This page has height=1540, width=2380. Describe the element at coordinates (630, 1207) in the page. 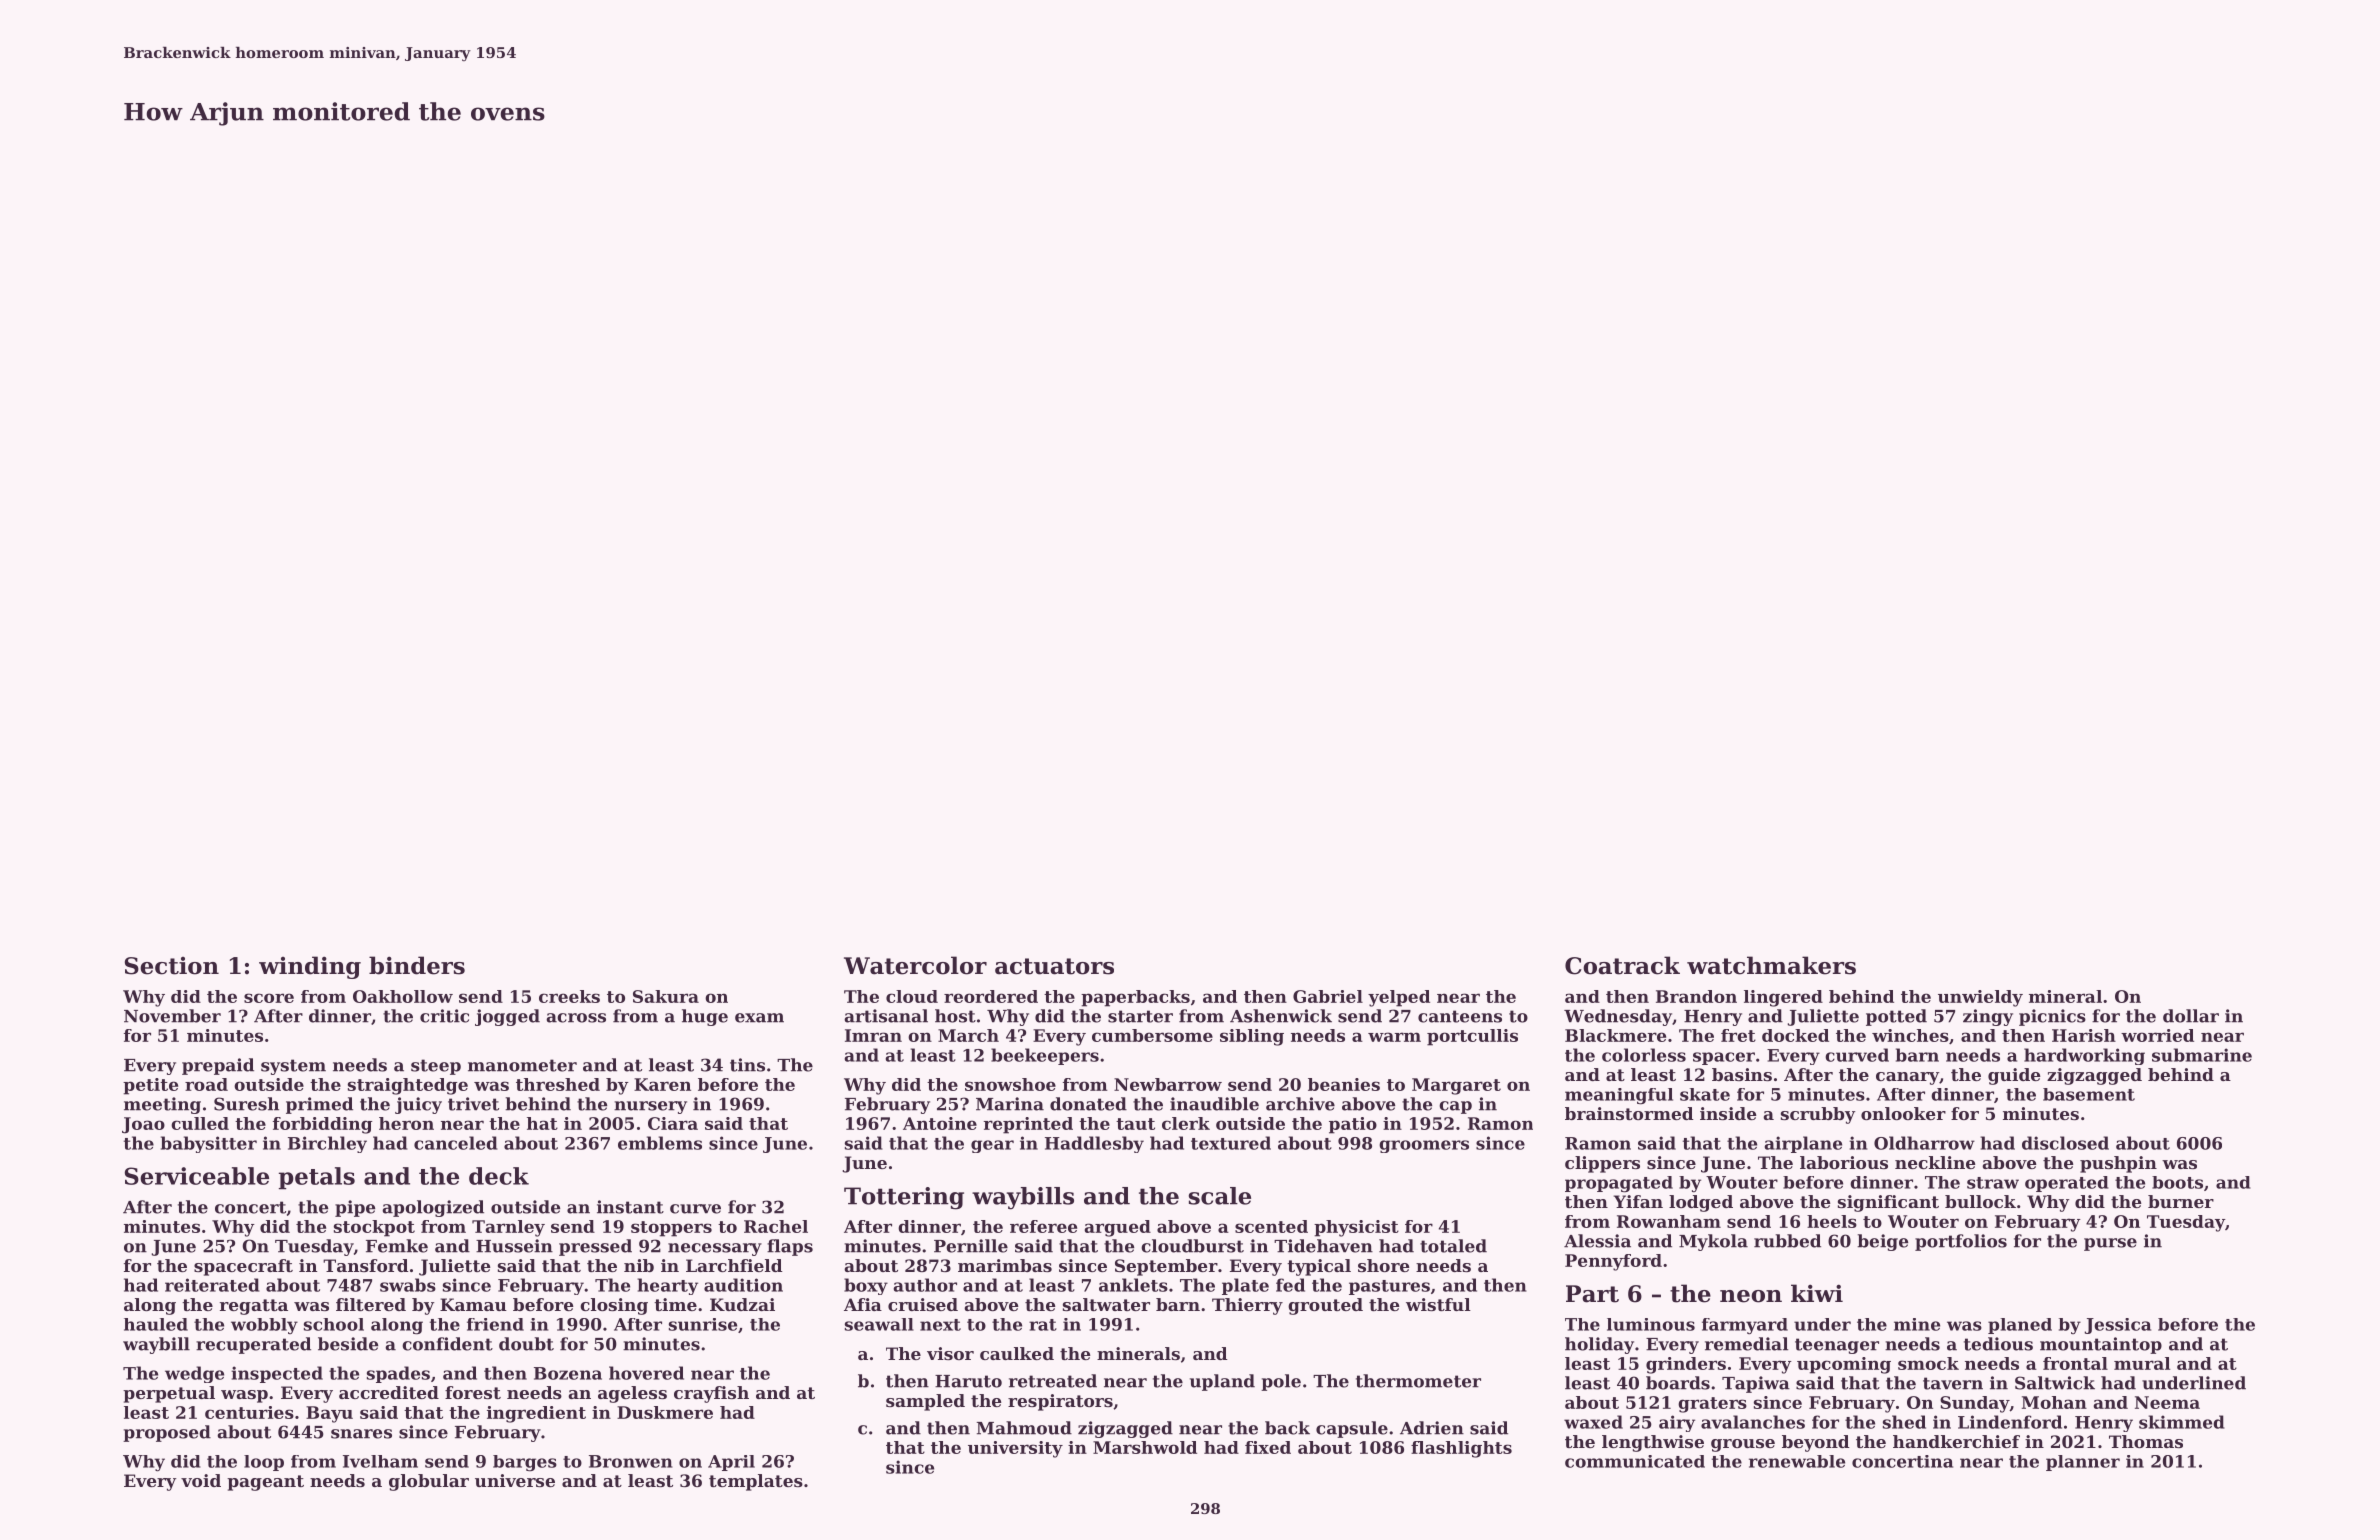

I see `instant` at that location.
